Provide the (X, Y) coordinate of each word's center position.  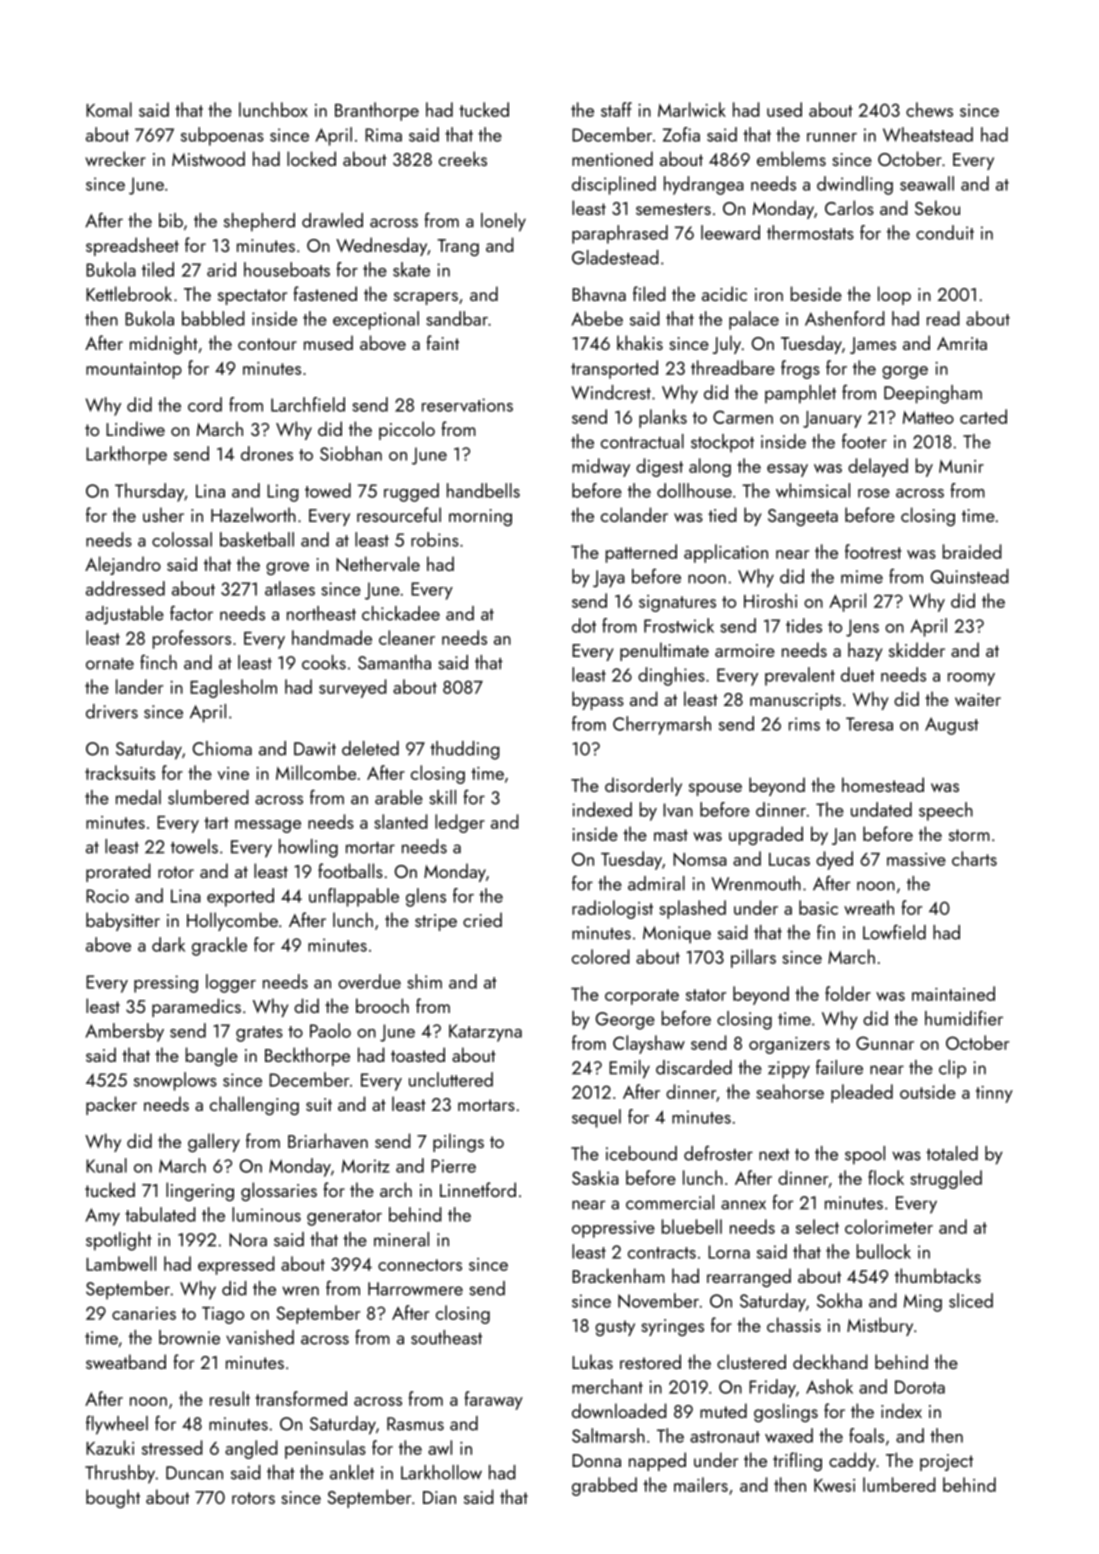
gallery (214, 1142)
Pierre (453, 1166)
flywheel (117, 1425)
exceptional (376, 320)
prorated (118, 872)
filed (649, 293)
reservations (467, 405)
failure (839, 1067)
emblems (791, 158)
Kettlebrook (129, 293)
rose (874, 493)
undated (881, 809)
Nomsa (700, 859)
